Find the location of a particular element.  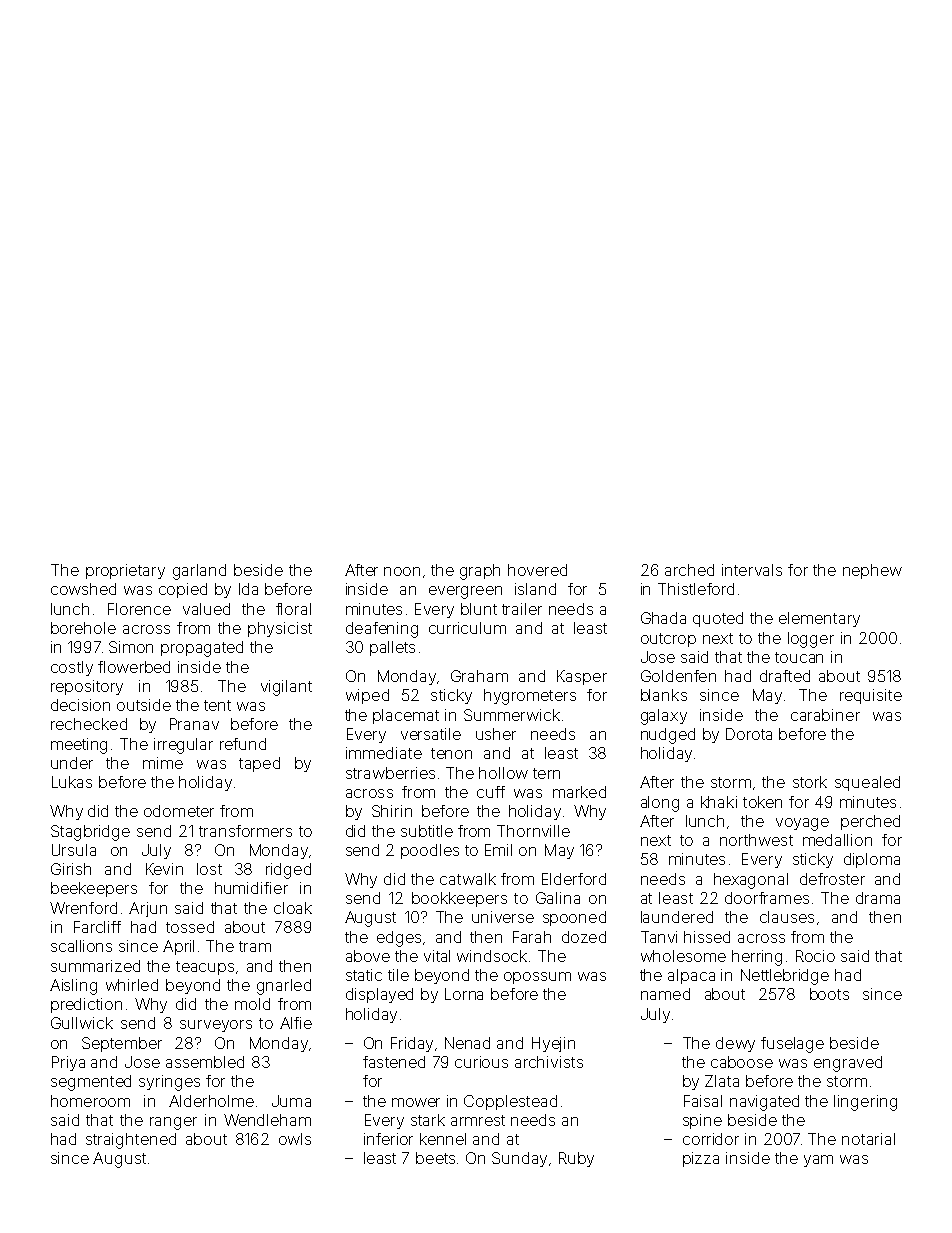

perched is located at coordinates (870, 822).
